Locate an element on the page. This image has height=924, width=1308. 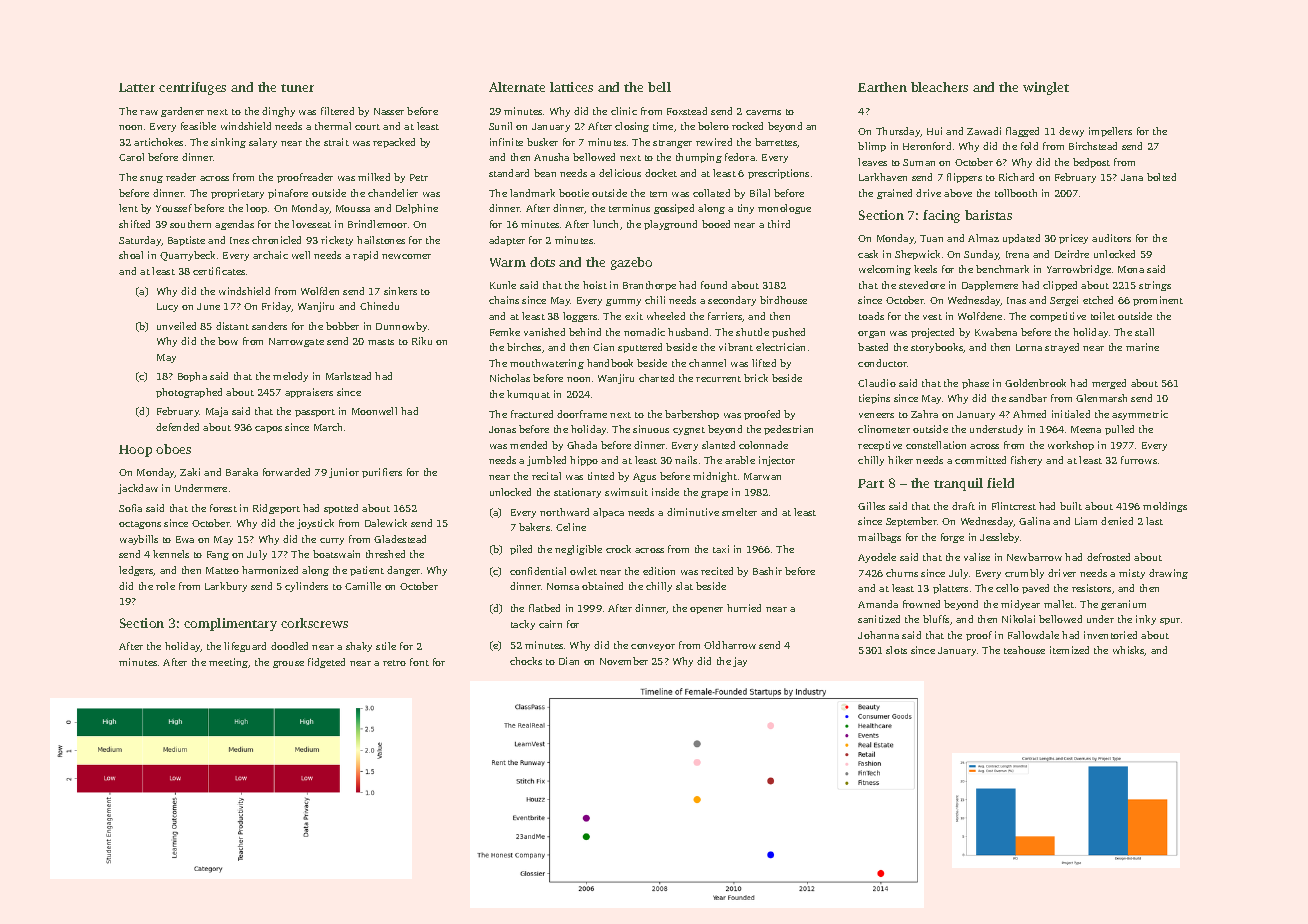
defrosted is located at coordinates (1108, 557).
